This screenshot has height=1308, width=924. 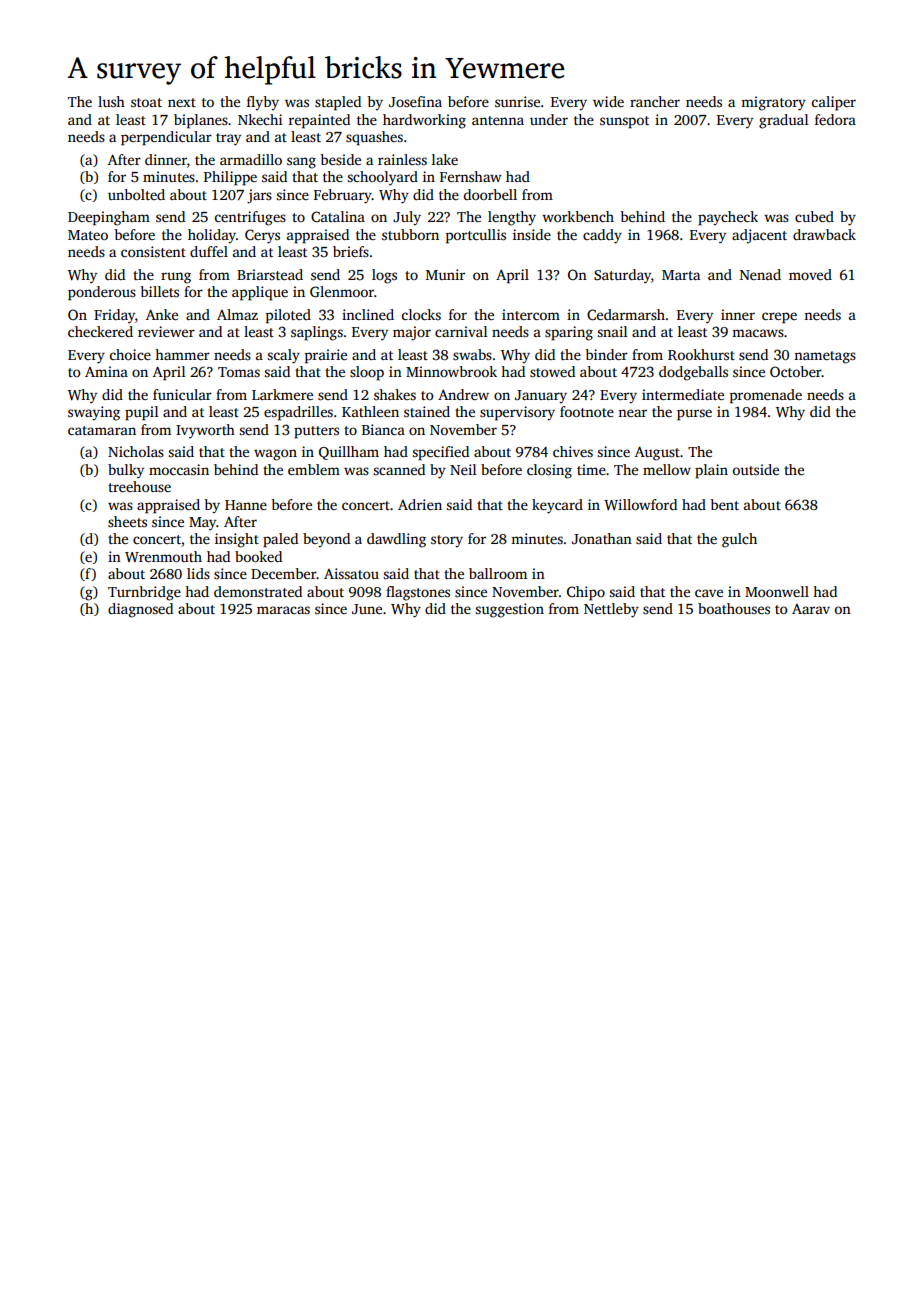 What do you see at coordinates (814, 216) in the screenshot?
I see `cubed` at bounding box center [814, 216].
